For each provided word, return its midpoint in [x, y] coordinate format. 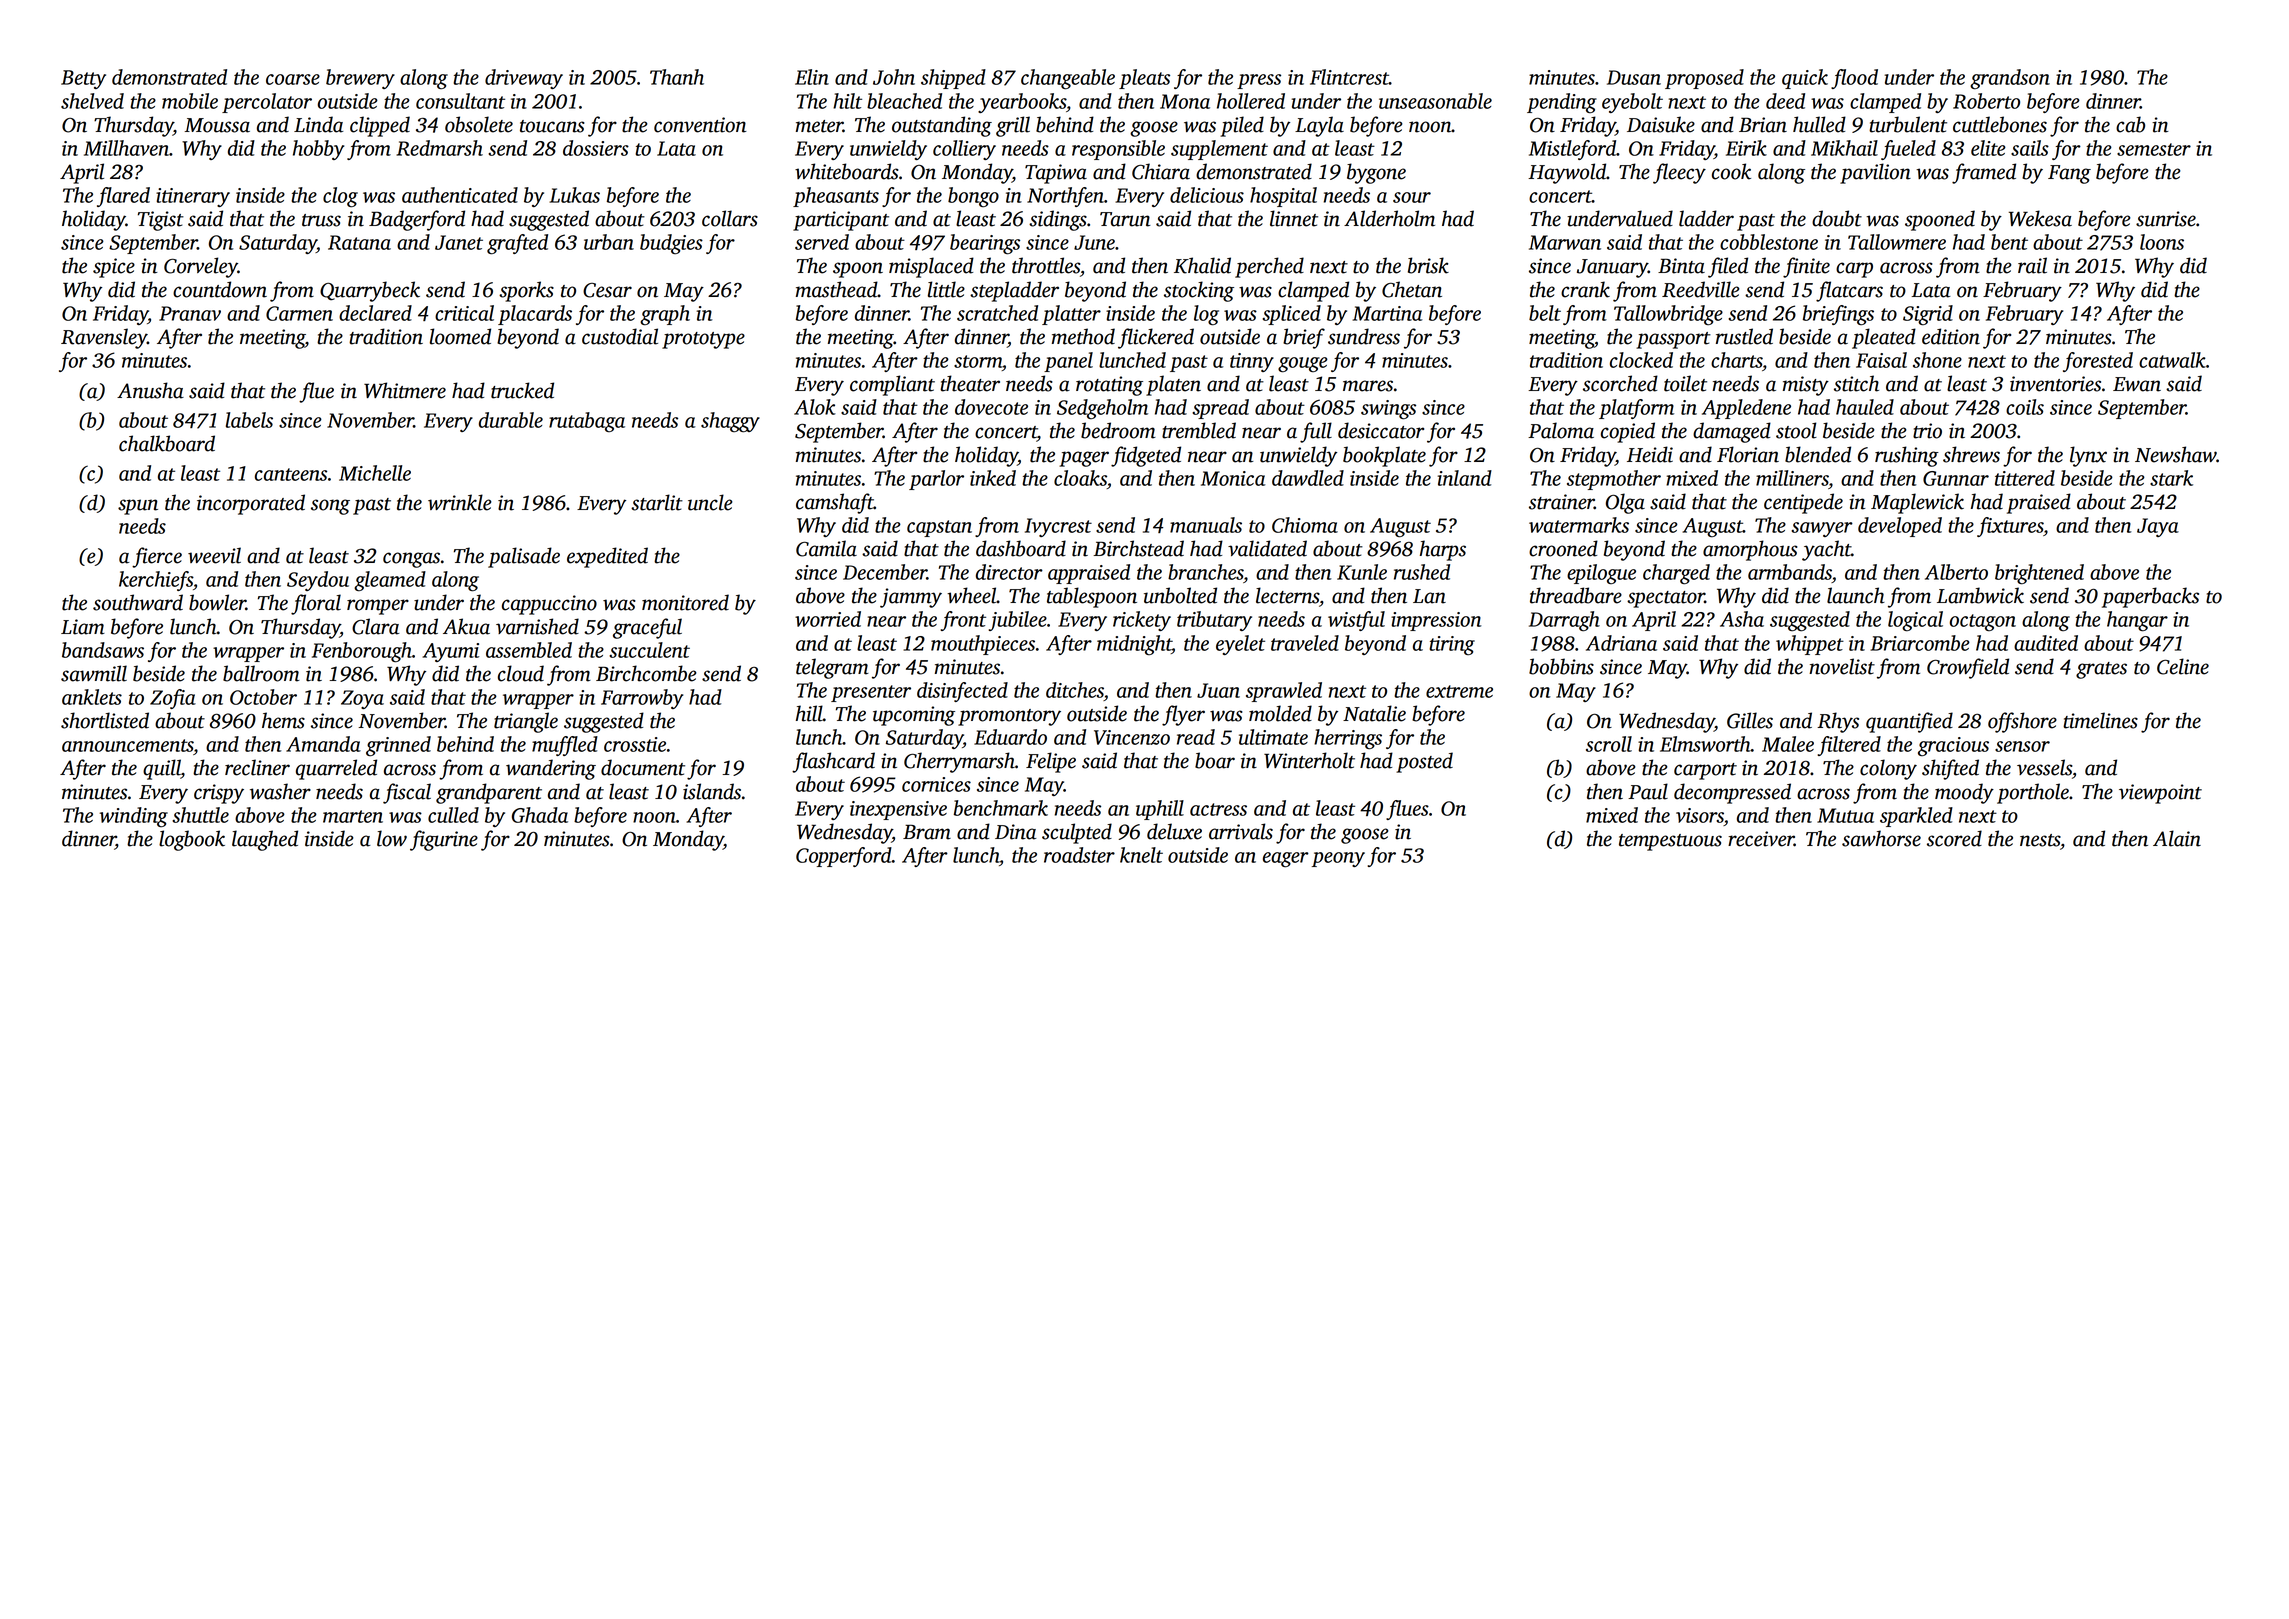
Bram [927, 832]
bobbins [1561, 666]
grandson [2010, 79]
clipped [380, 126]
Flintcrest [1349, 77]
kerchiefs [156, 581]
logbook [192, 840]
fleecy [1679, 173]
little [946, 289]
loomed [460, 336]
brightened [2039, 574]
